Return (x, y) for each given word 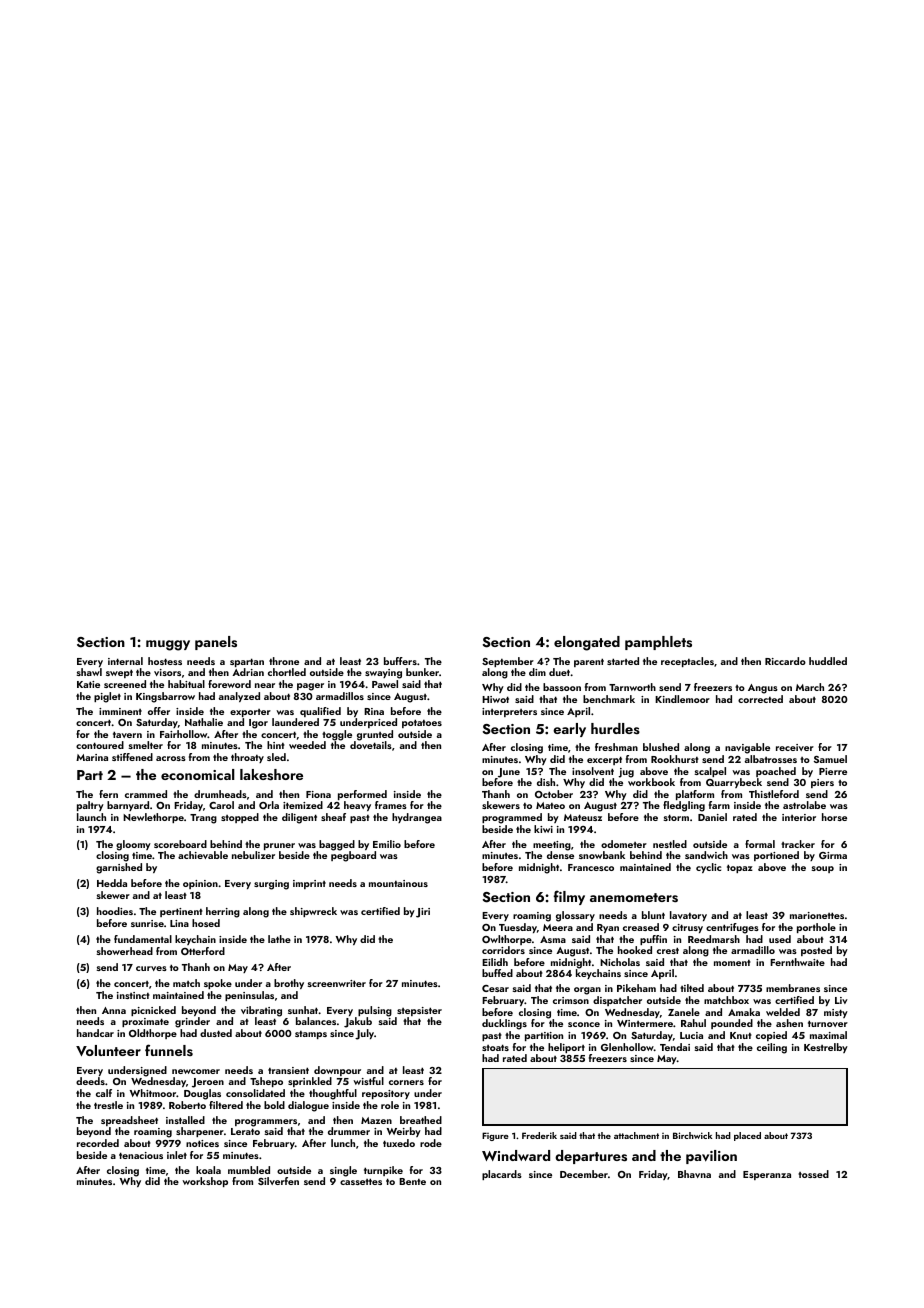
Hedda (112, 883)
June (509, 773)
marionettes (817, 915)
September (508, 662)
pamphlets (658, 643)
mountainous (398, 883)
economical (198, 774)
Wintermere (645, 1023)
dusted (216, 1033)
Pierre (833, 771)
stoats (495, 1047)
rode (431, 1143)
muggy (168, 645)
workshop (205, 1182)
